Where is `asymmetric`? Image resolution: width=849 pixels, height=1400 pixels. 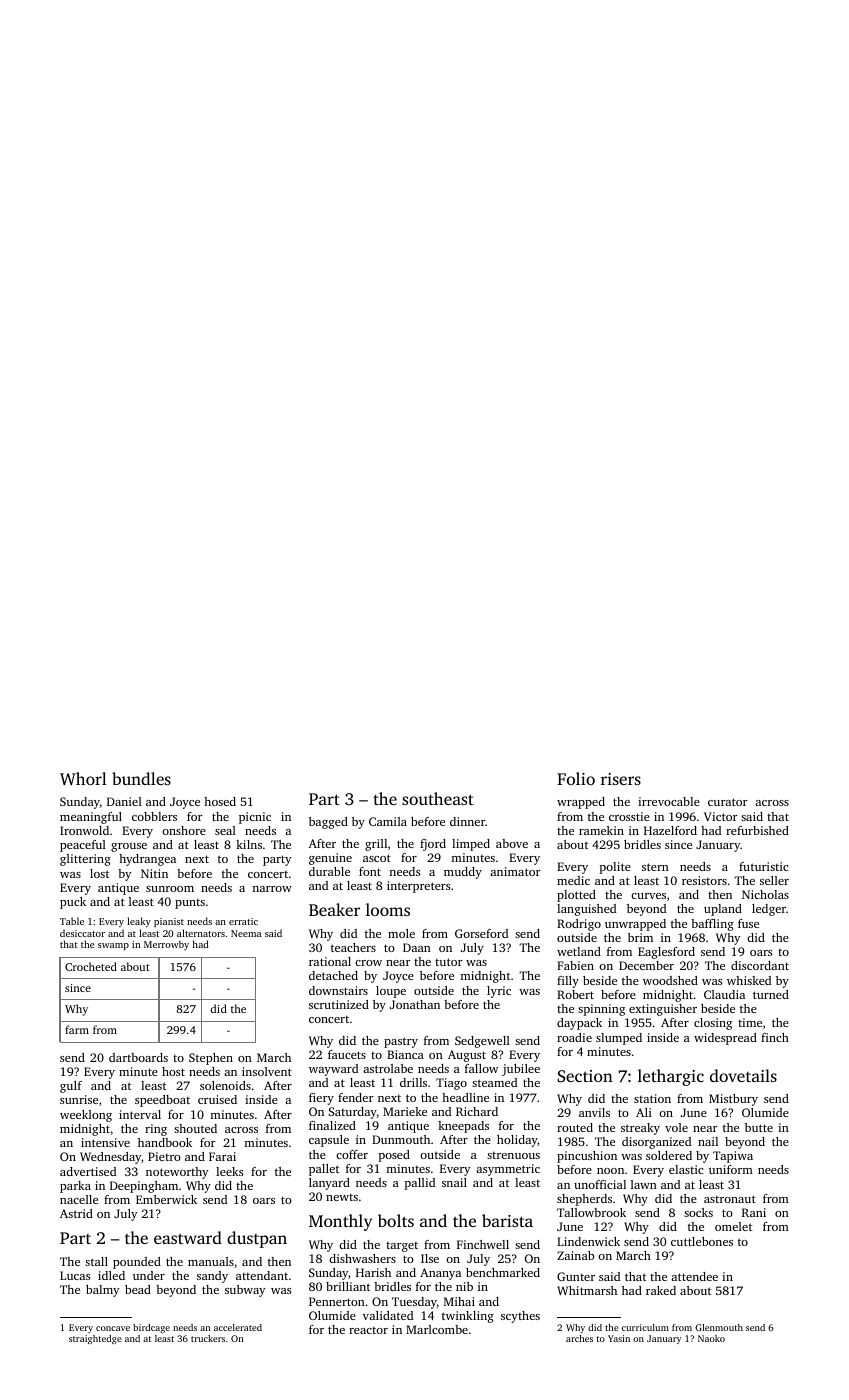 asymmetric is located at coordinates (508, 1170).
